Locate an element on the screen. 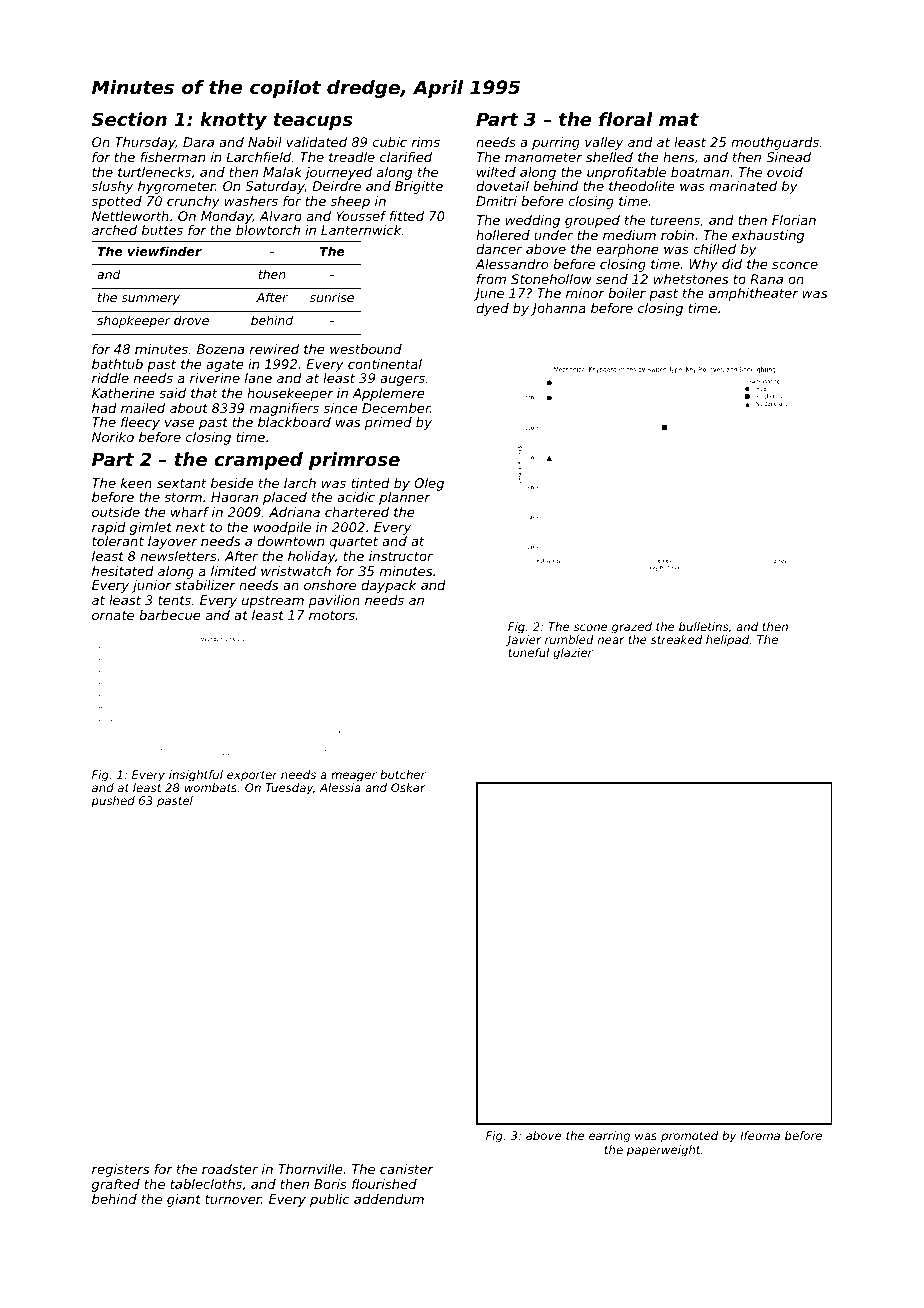 The image size is (924, 1308). exporter is located at coordinates (252, 776).
